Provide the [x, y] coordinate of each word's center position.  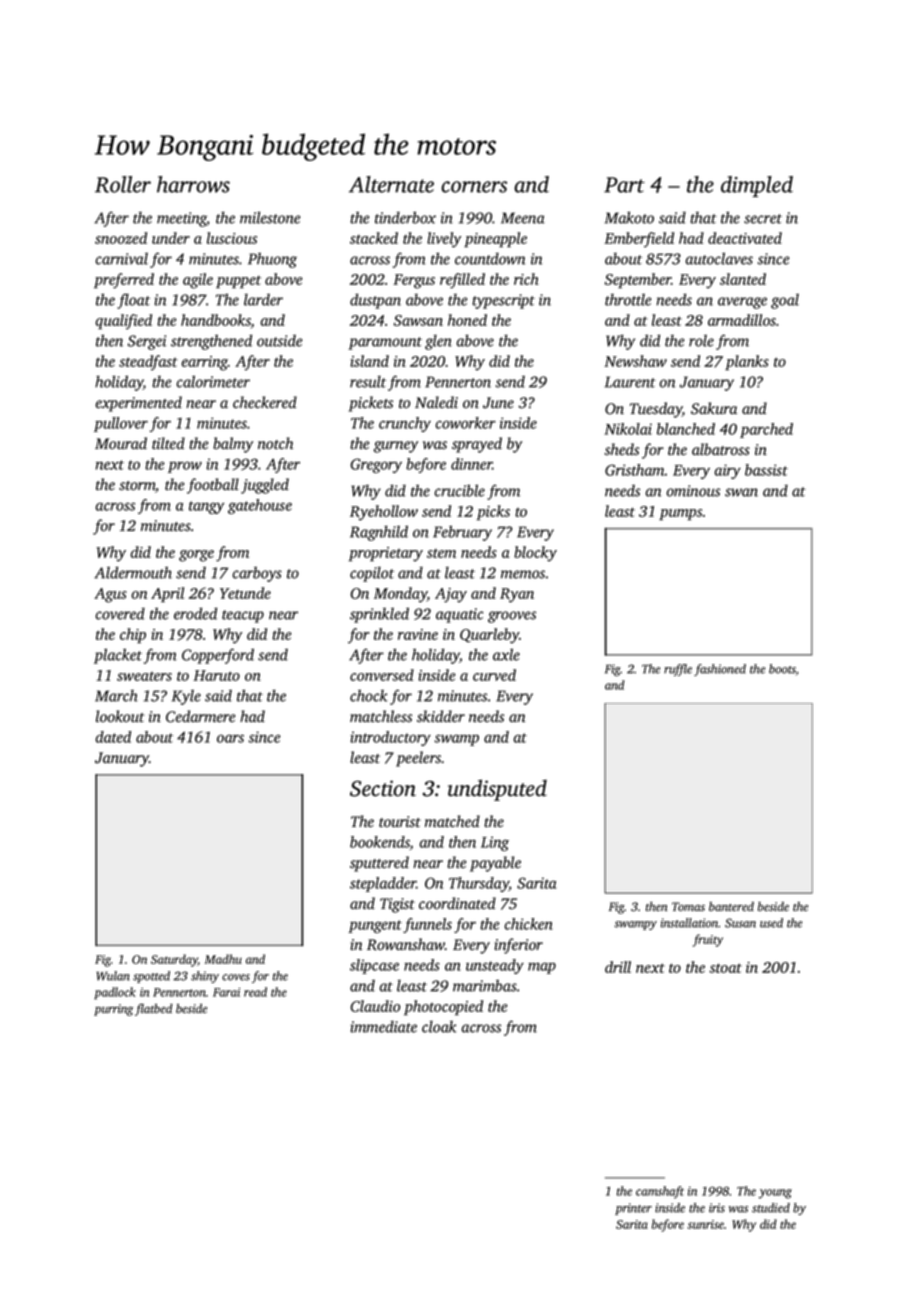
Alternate [391, 184]
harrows [193, 184]
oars [230, 738]
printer [633, 1209]
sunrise [705, 1224]
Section [383, 788]
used [771, 923]
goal [785, 301]
